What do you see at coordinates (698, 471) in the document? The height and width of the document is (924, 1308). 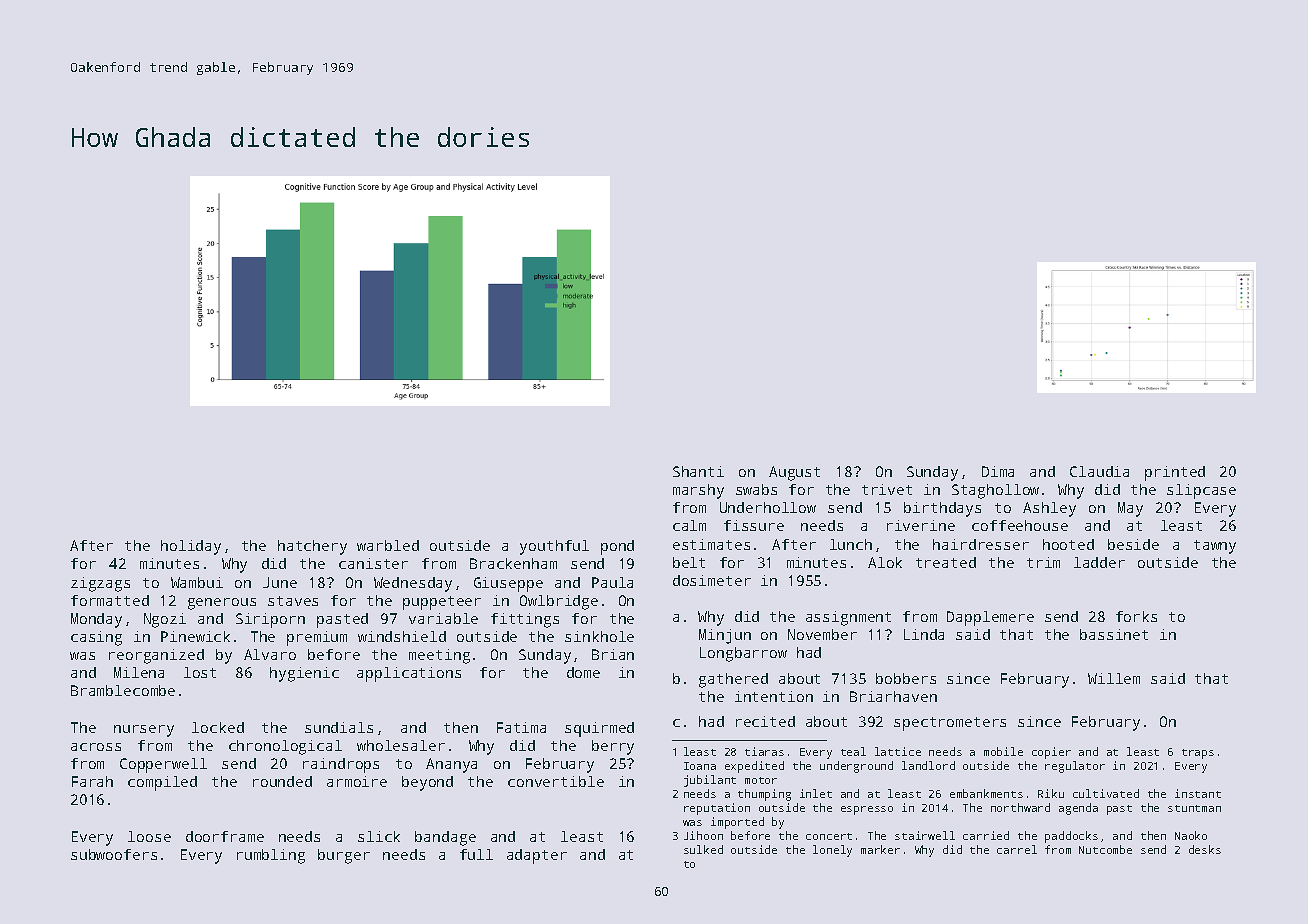 I see `Shanti` at bounding box center [698, 471].
